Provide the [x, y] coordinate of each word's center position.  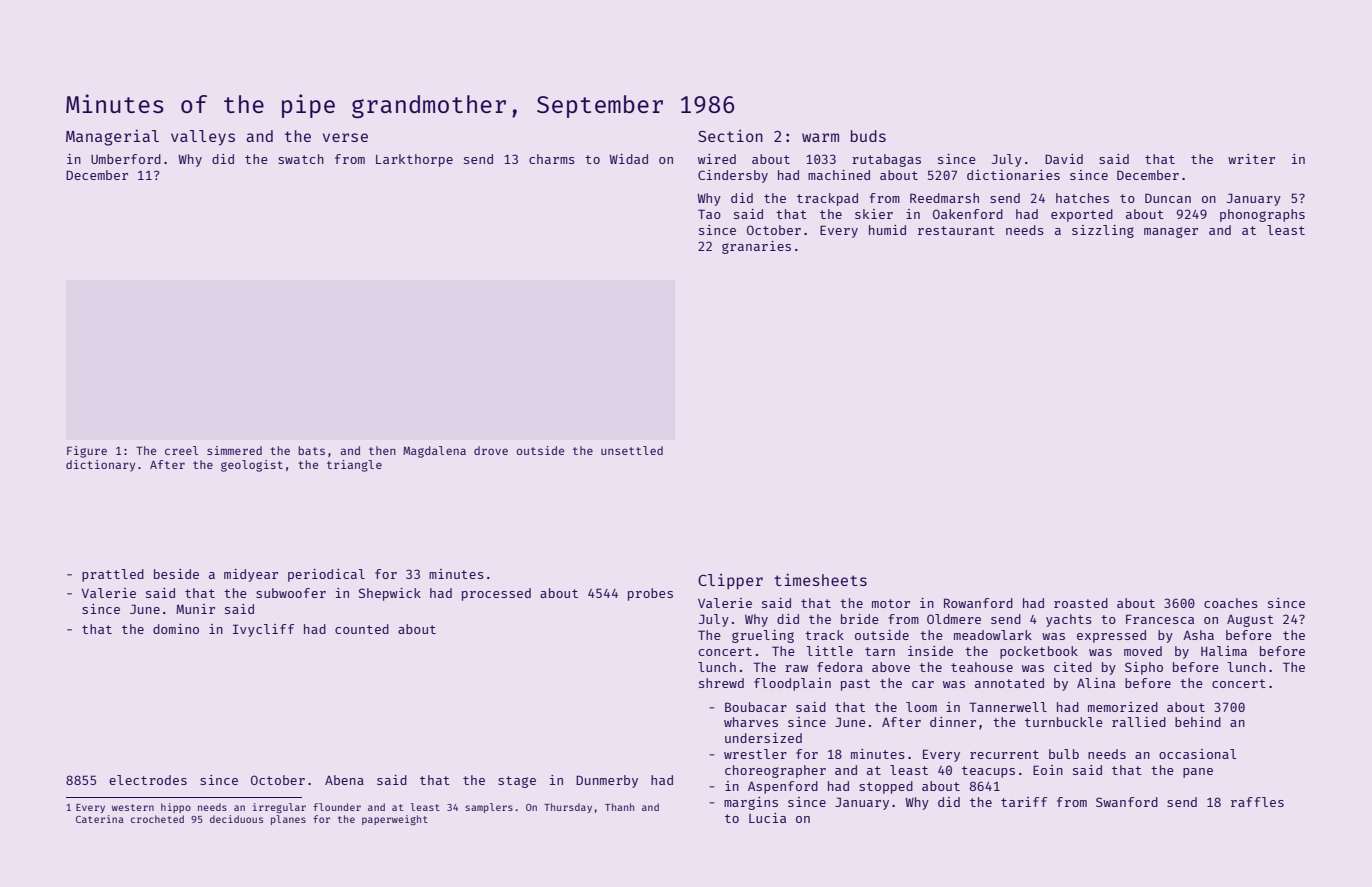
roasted [1081, 603]
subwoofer [291, 593]
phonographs [1262, 215]
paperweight [395, 820]
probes [650, 594]
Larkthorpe [414, 160]
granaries [756, 247]
